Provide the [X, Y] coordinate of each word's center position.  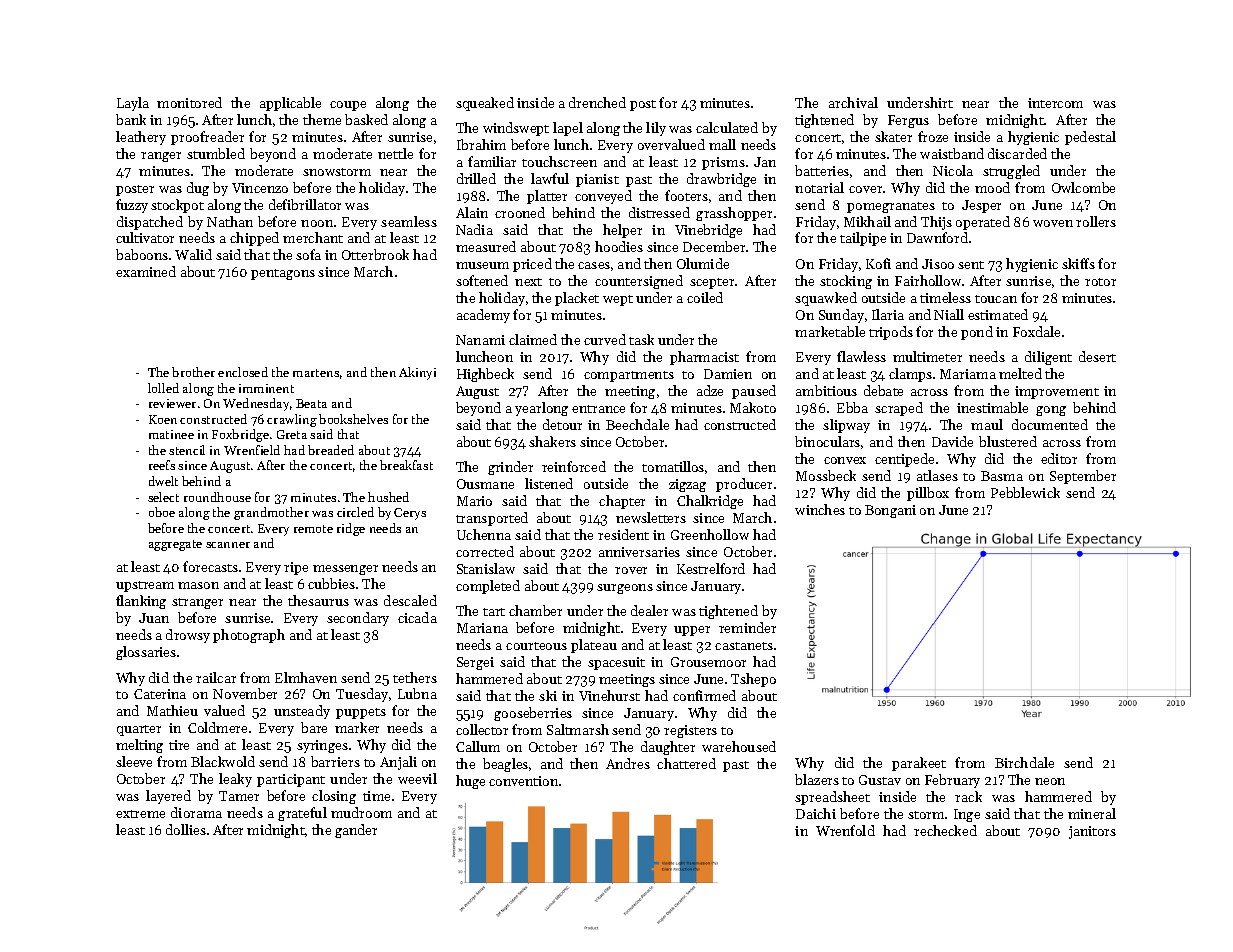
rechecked [945, 830]
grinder [510, 468]
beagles [505, 765]
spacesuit [616, 663]
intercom [1055, 103]
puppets [361, 713]
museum [482, 265]
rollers [1096, 221]
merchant [313, 237]
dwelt [163, 481]
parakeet [919, 764]
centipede [904, 460]
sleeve [134, 761]
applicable [290, 104]
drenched [597, 102]
